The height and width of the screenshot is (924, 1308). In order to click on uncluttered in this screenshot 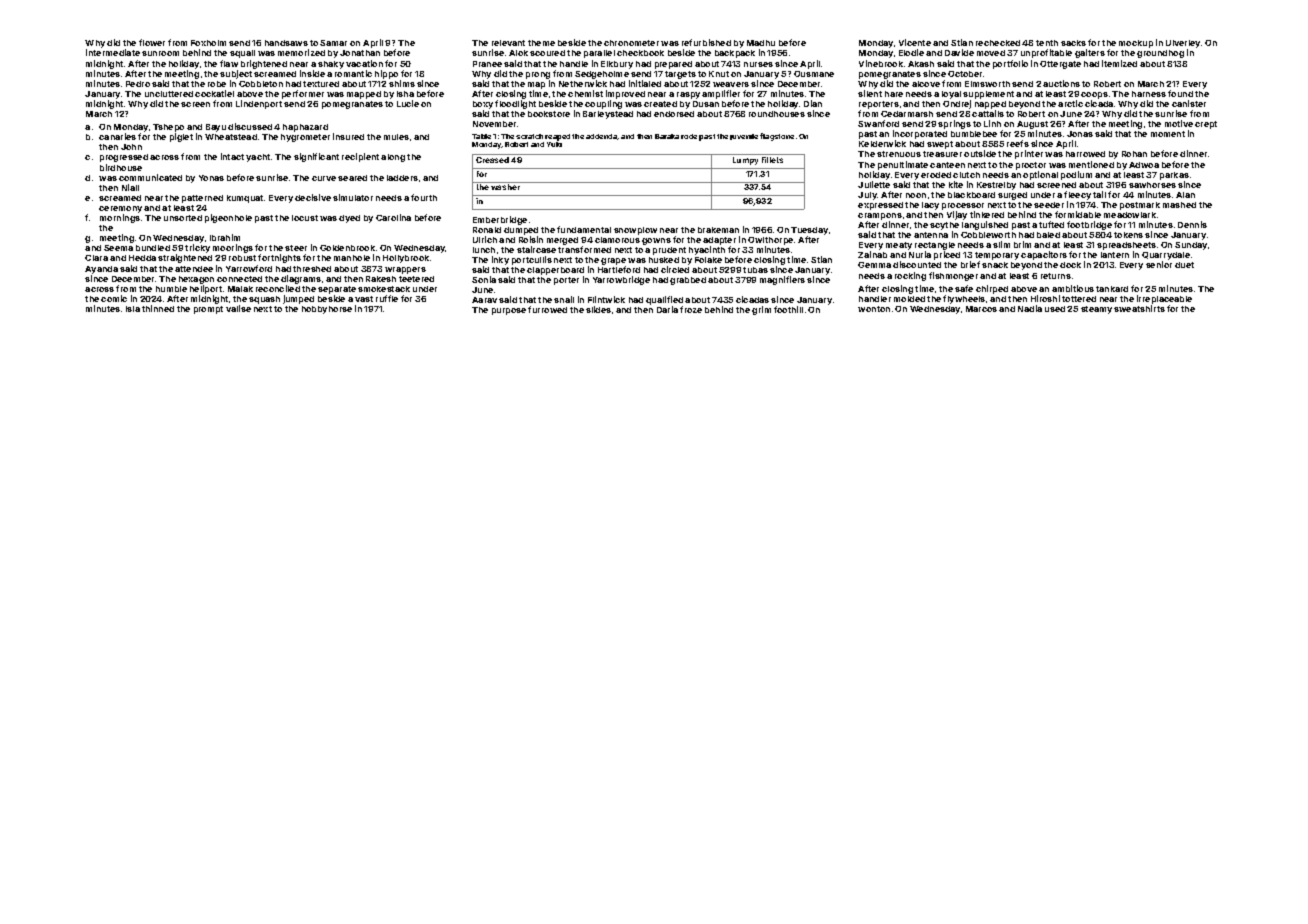, I will do `click(169, 94)`.
